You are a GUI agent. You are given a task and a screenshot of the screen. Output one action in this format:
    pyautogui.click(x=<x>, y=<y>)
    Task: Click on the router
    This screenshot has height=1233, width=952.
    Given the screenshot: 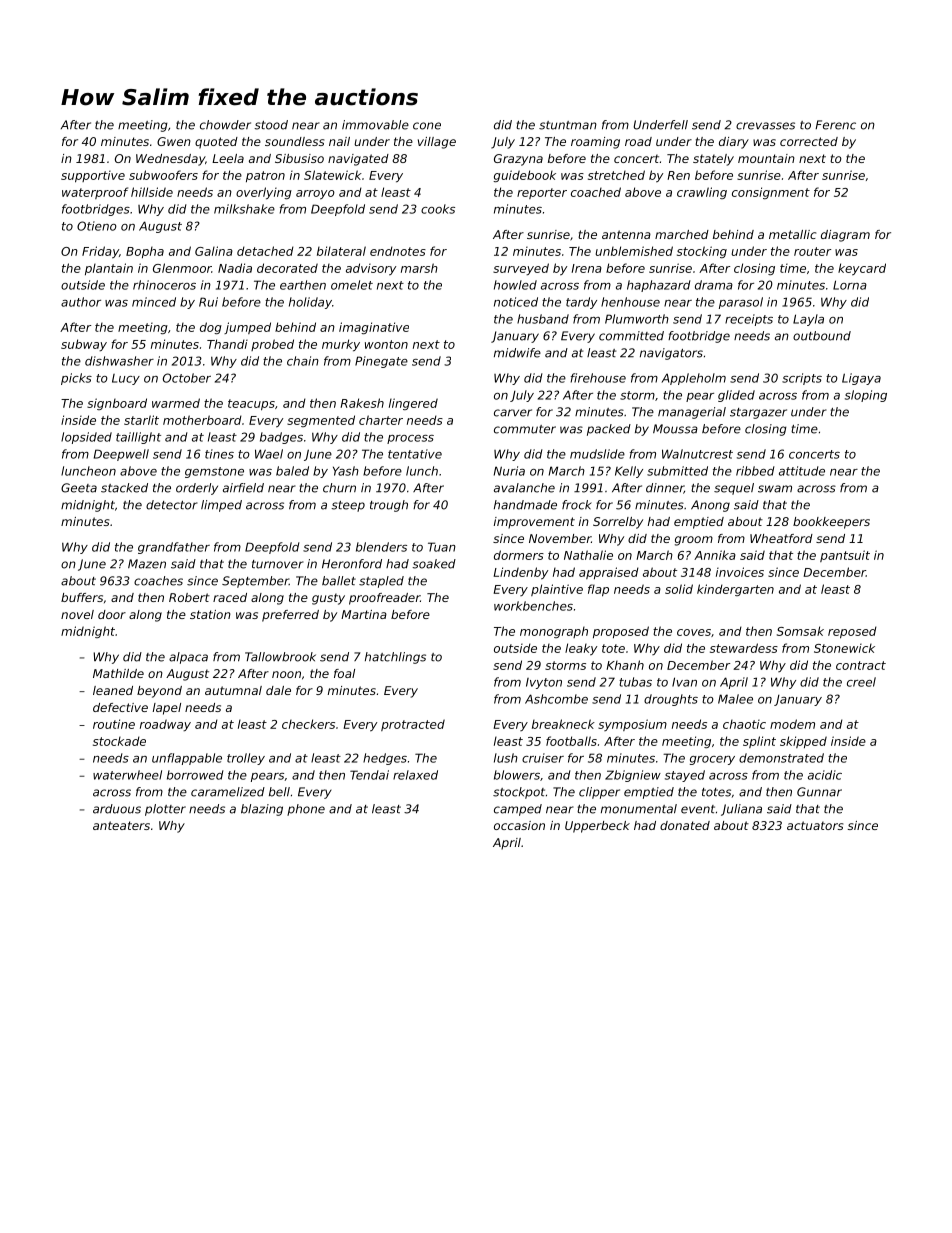 What is the action you would take?
    pyautogui.click(x=812, y=251)
